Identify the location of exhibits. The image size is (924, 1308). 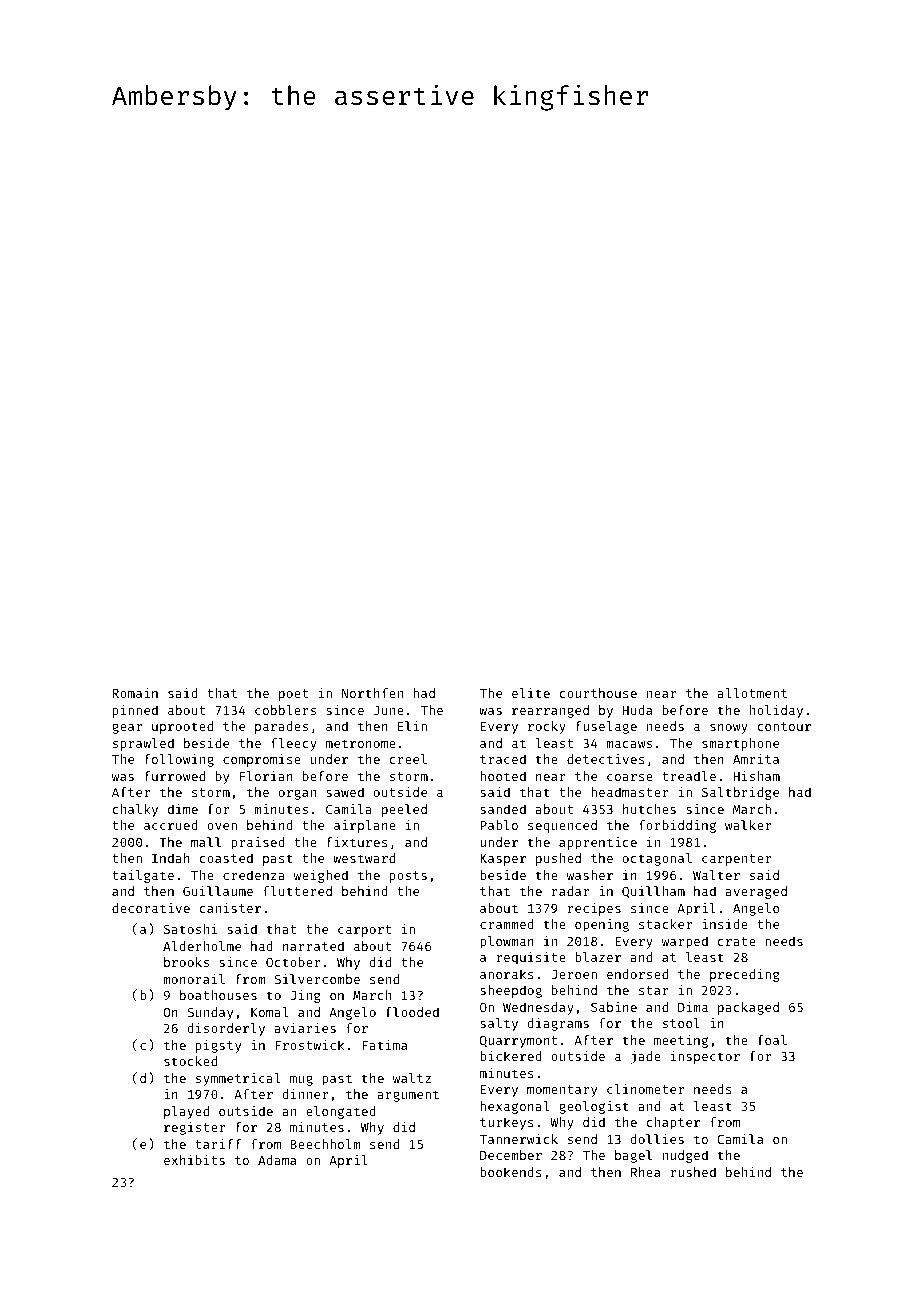
(194, 1160).
